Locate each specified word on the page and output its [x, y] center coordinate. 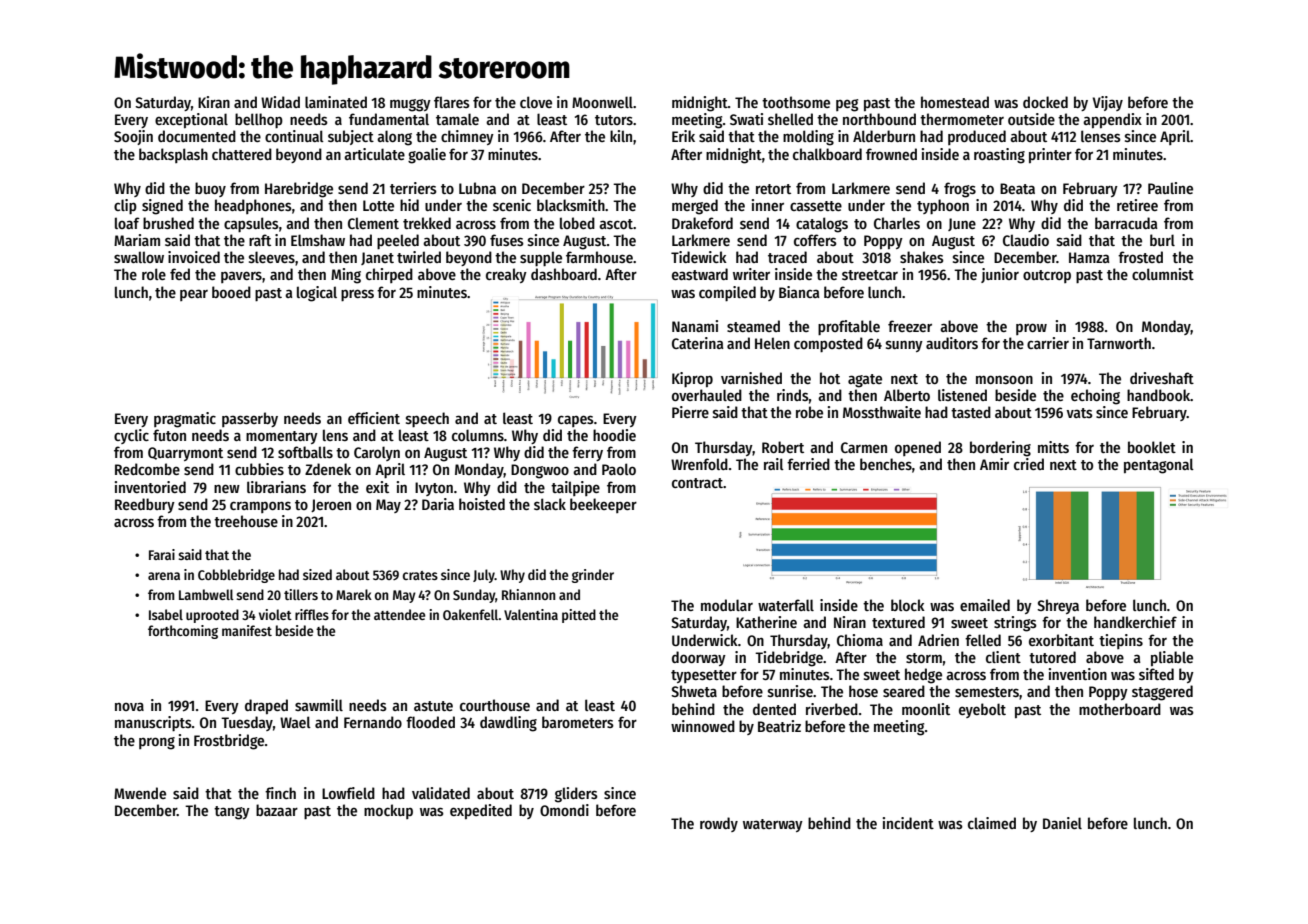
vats [1080, 413]
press [357, 295]
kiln [621, 136]
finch [280, 793]
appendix [1112, 120]
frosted [1140, 257]
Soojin [133, 137]
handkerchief [1135, 622]
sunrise [790, 691]
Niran [850, 622]
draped [266, 706]
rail [774, 464]
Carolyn [377, 453]
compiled [727, 293]
